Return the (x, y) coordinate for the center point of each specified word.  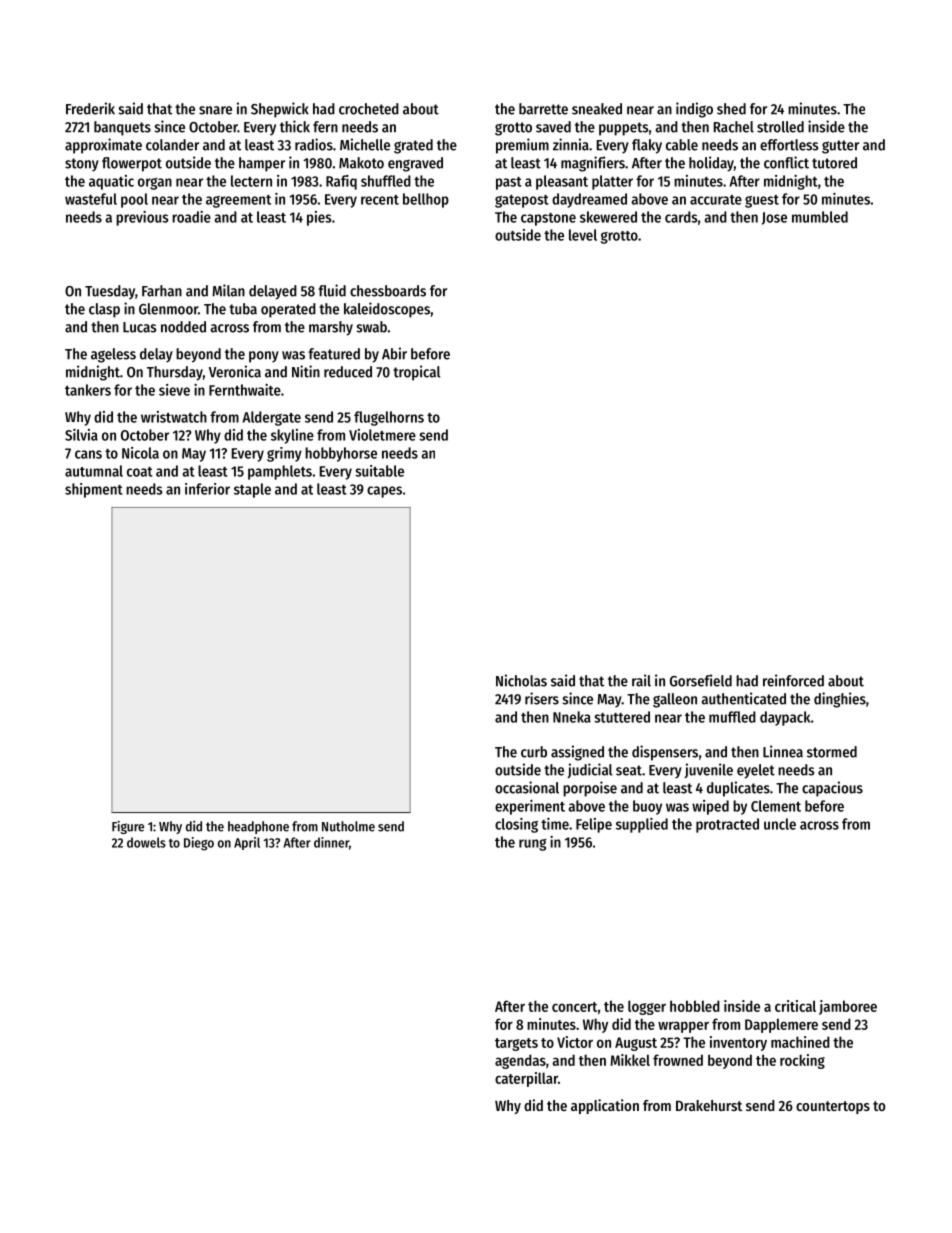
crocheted (369, 109)
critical (795, 1006)
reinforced (793, 680)
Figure (128, 827)
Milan (228, 290)
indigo (694, 110)
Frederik (90, 108)
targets (516, 1044)
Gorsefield (701, 680)
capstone (548, 219)
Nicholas (521, 680)
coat (140, 472)
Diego (199, 844)
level (583, 235)
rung (533, 845)
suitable (379, 471)
